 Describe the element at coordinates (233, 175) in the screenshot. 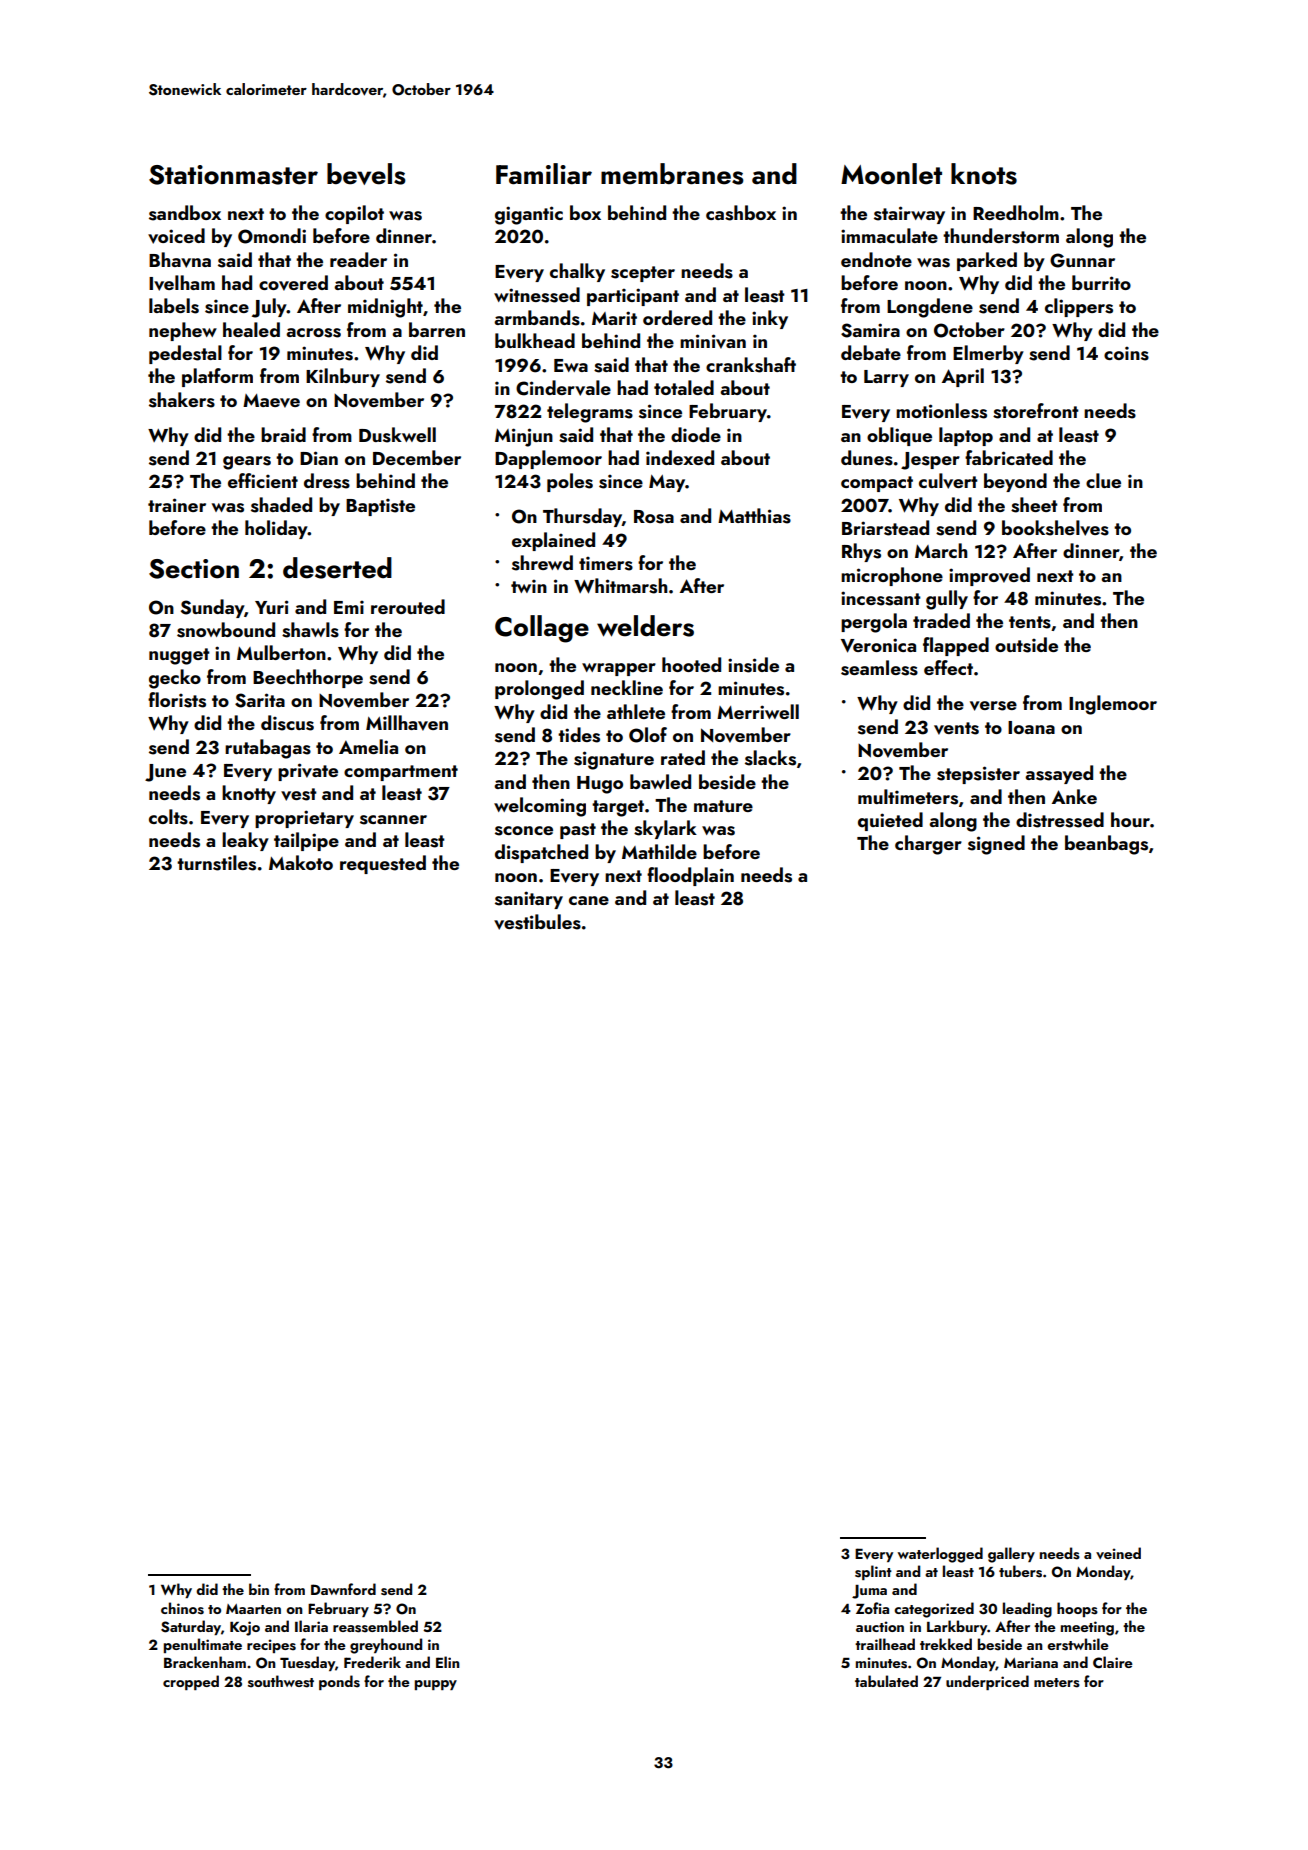

I see `Stationmaster` at that location.
